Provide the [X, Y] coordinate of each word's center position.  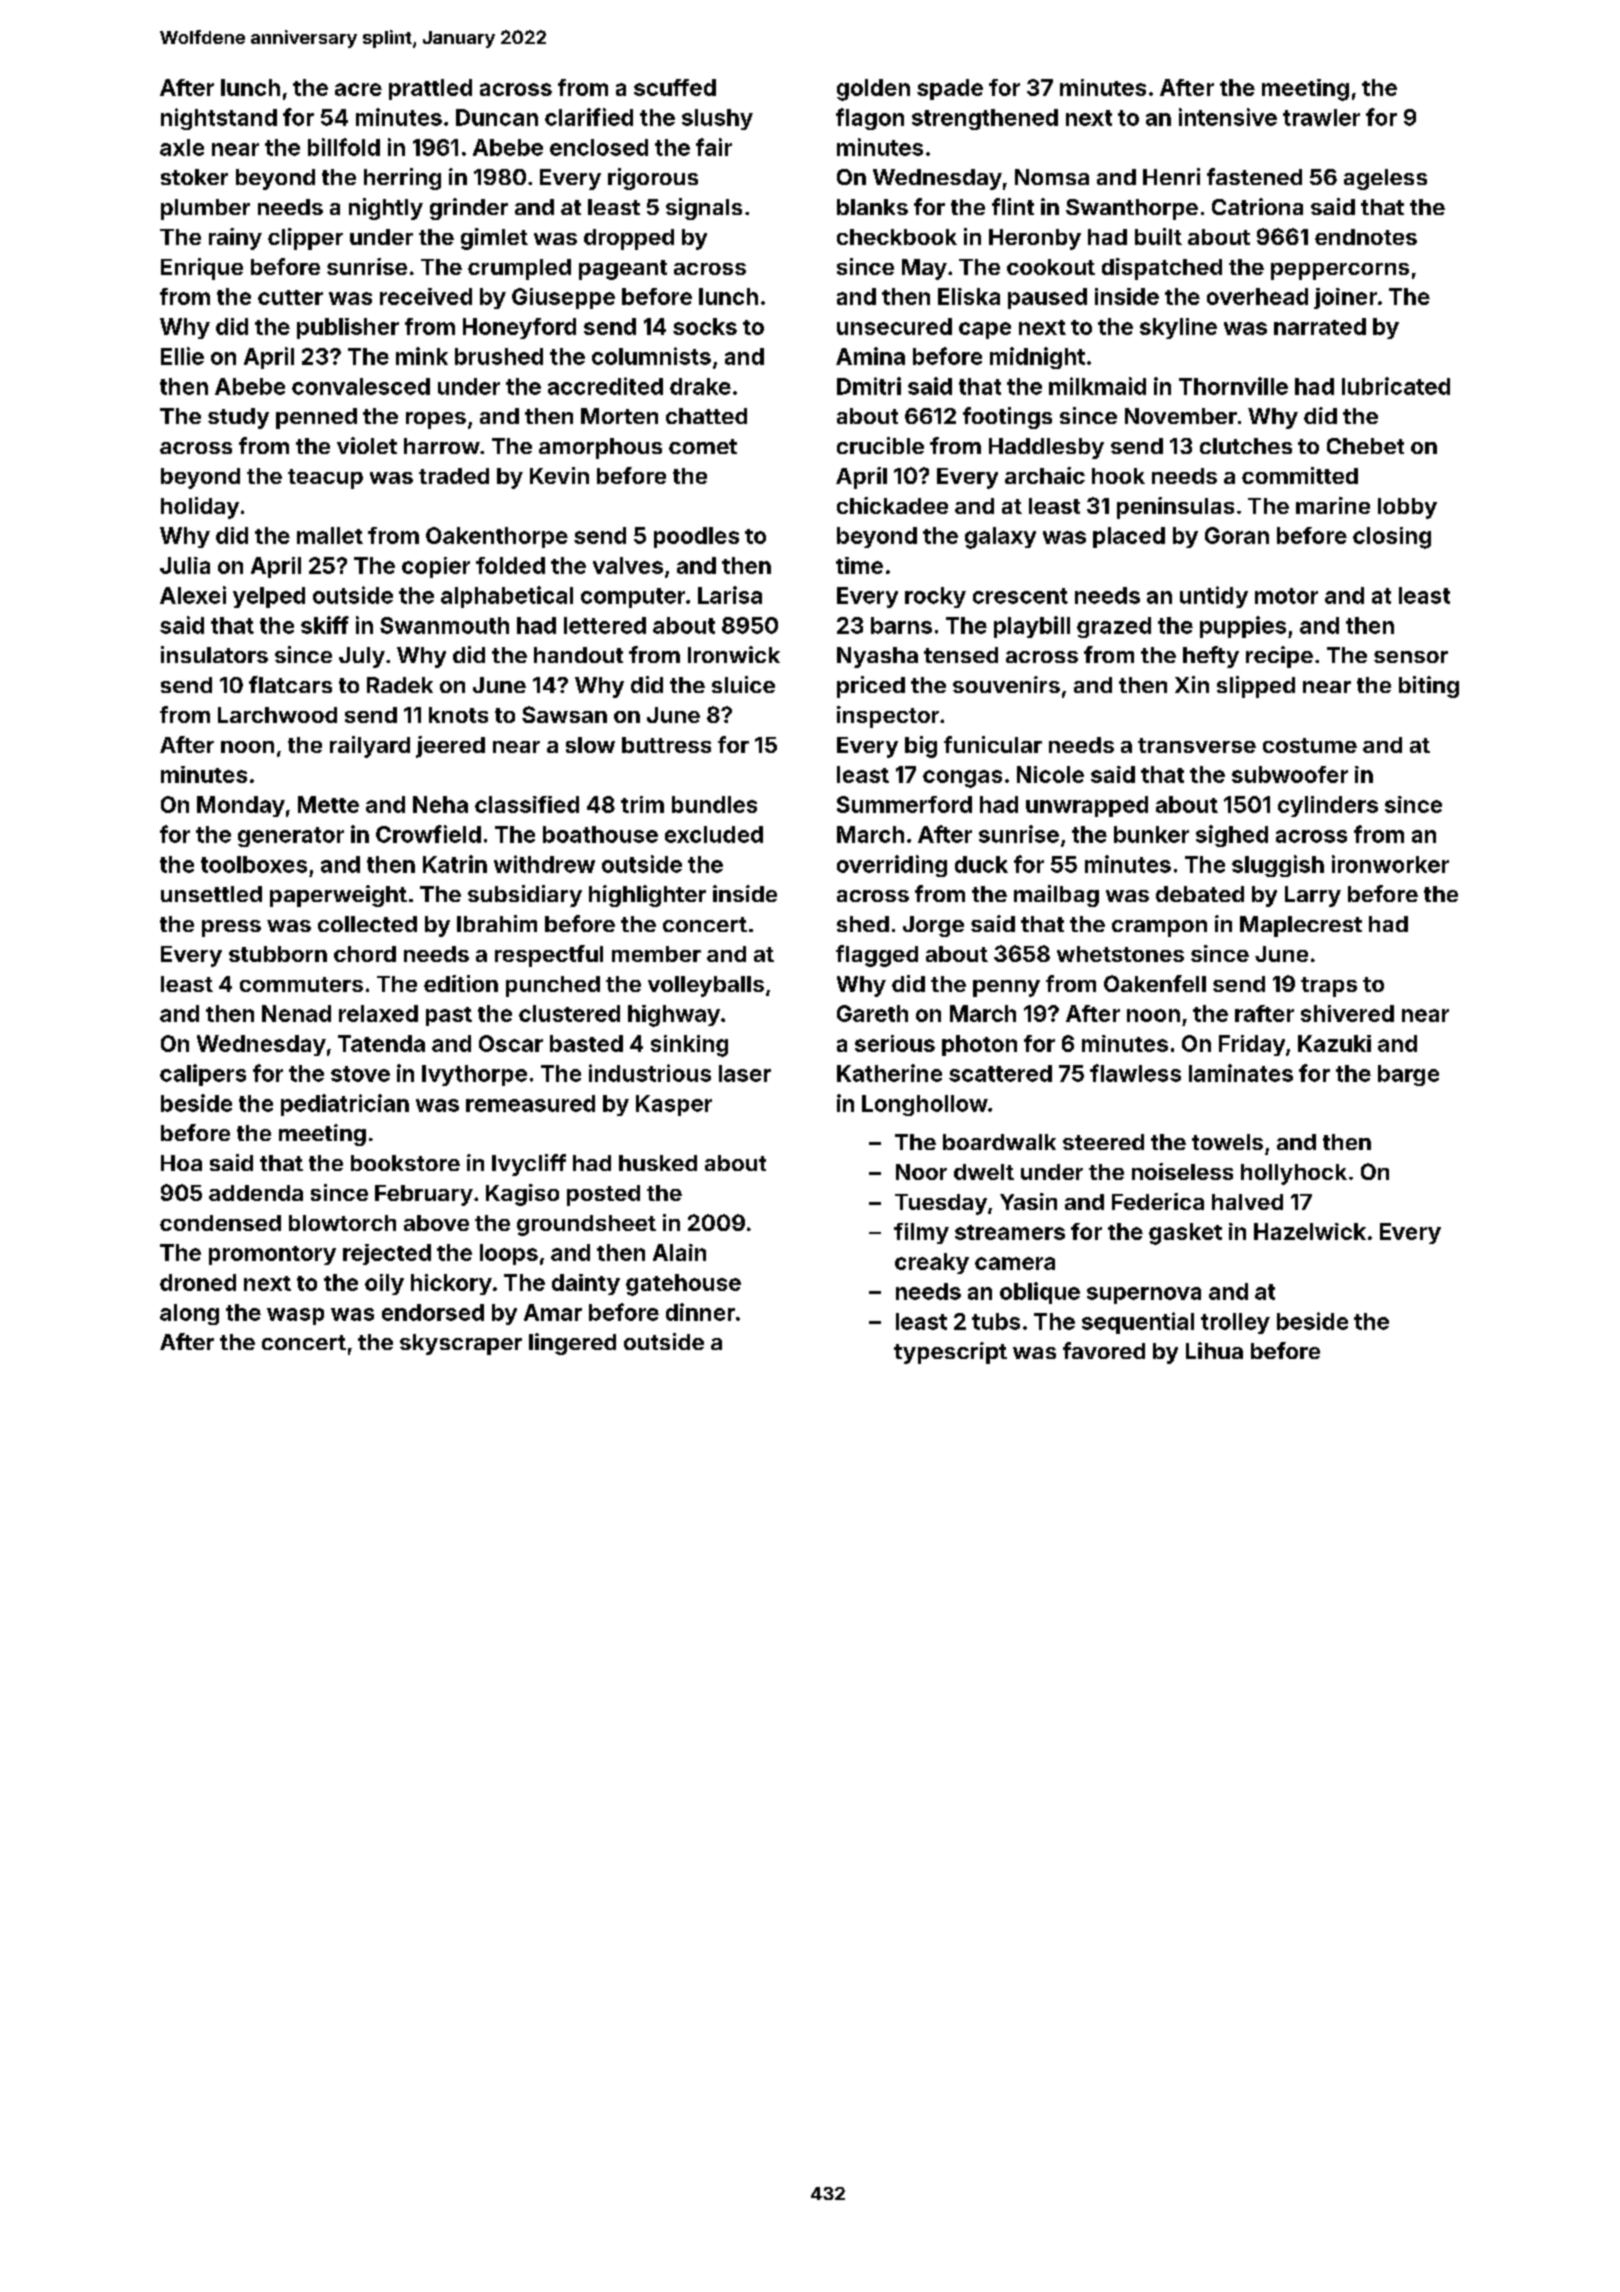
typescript [950, 1353]
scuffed [675, 87]
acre [358, 89]
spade [950, 89]
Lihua [1214, 1350]
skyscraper [461, 1344]
